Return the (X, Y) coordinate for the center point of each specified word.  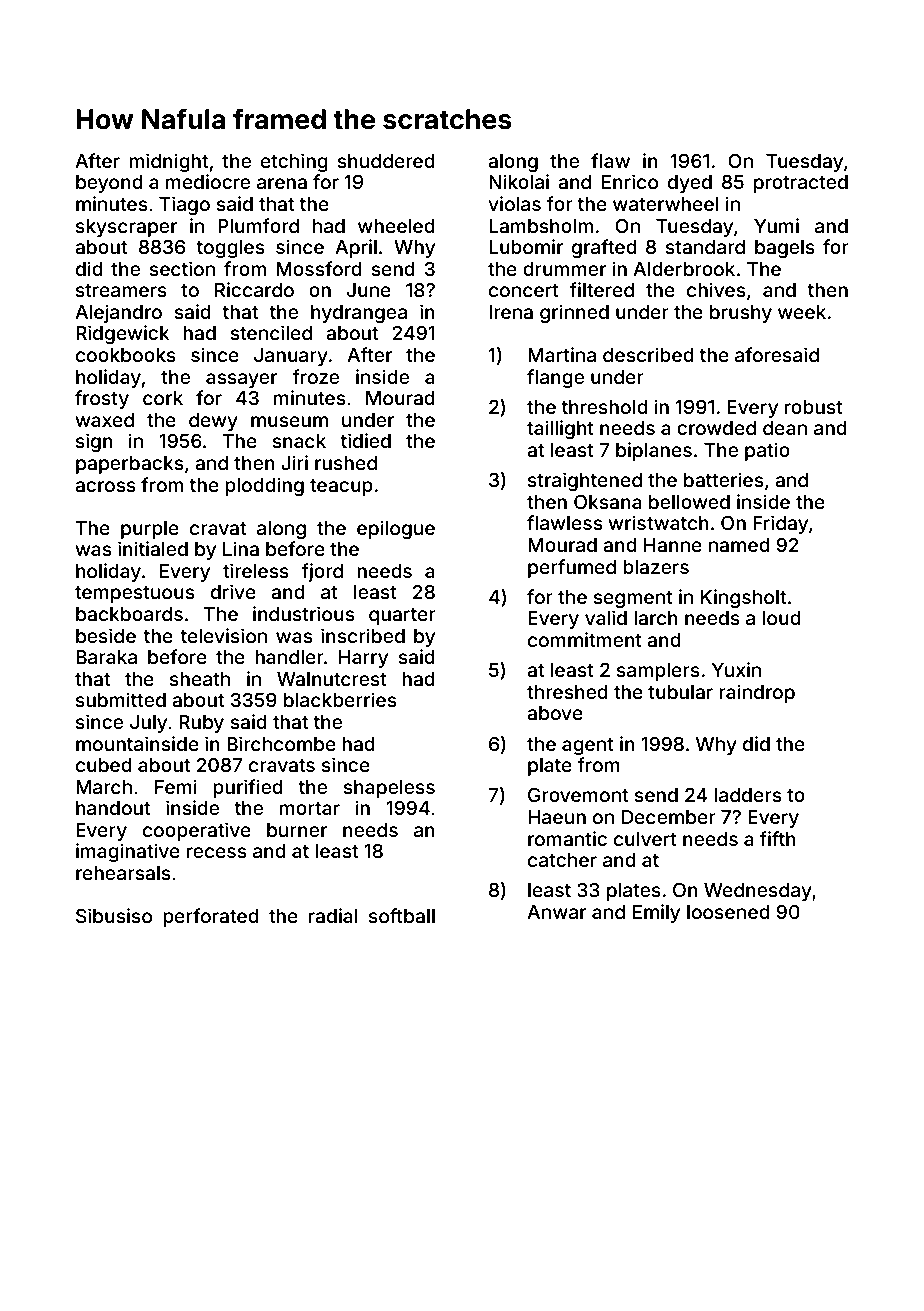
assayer (241, 380)
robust (814, 407)
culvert (645, 839)
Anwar (556, 912)
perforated (211, 917)
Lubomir (526, 246)
